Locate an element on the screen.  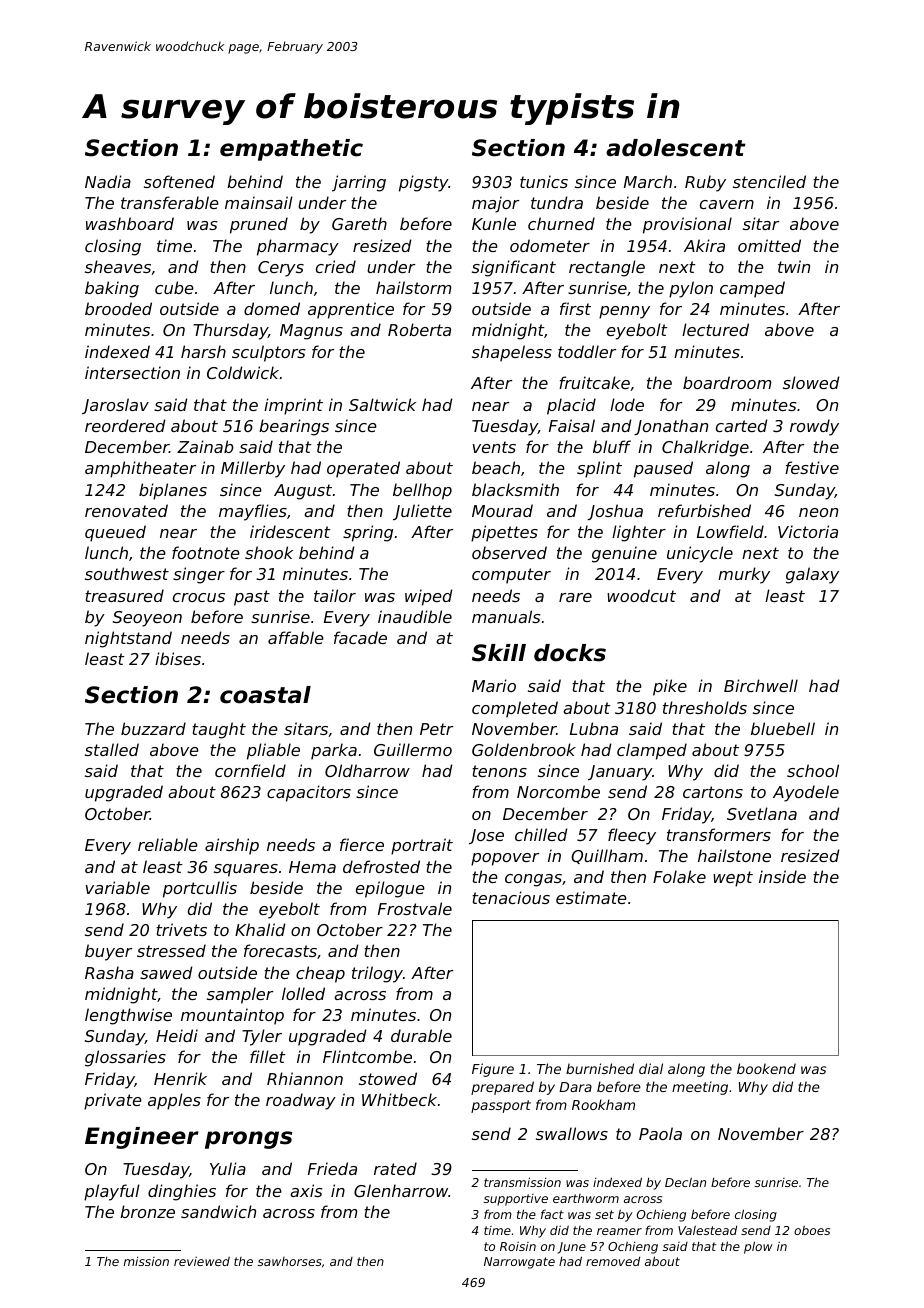
forecasts is located at coordinates (280, 950).
